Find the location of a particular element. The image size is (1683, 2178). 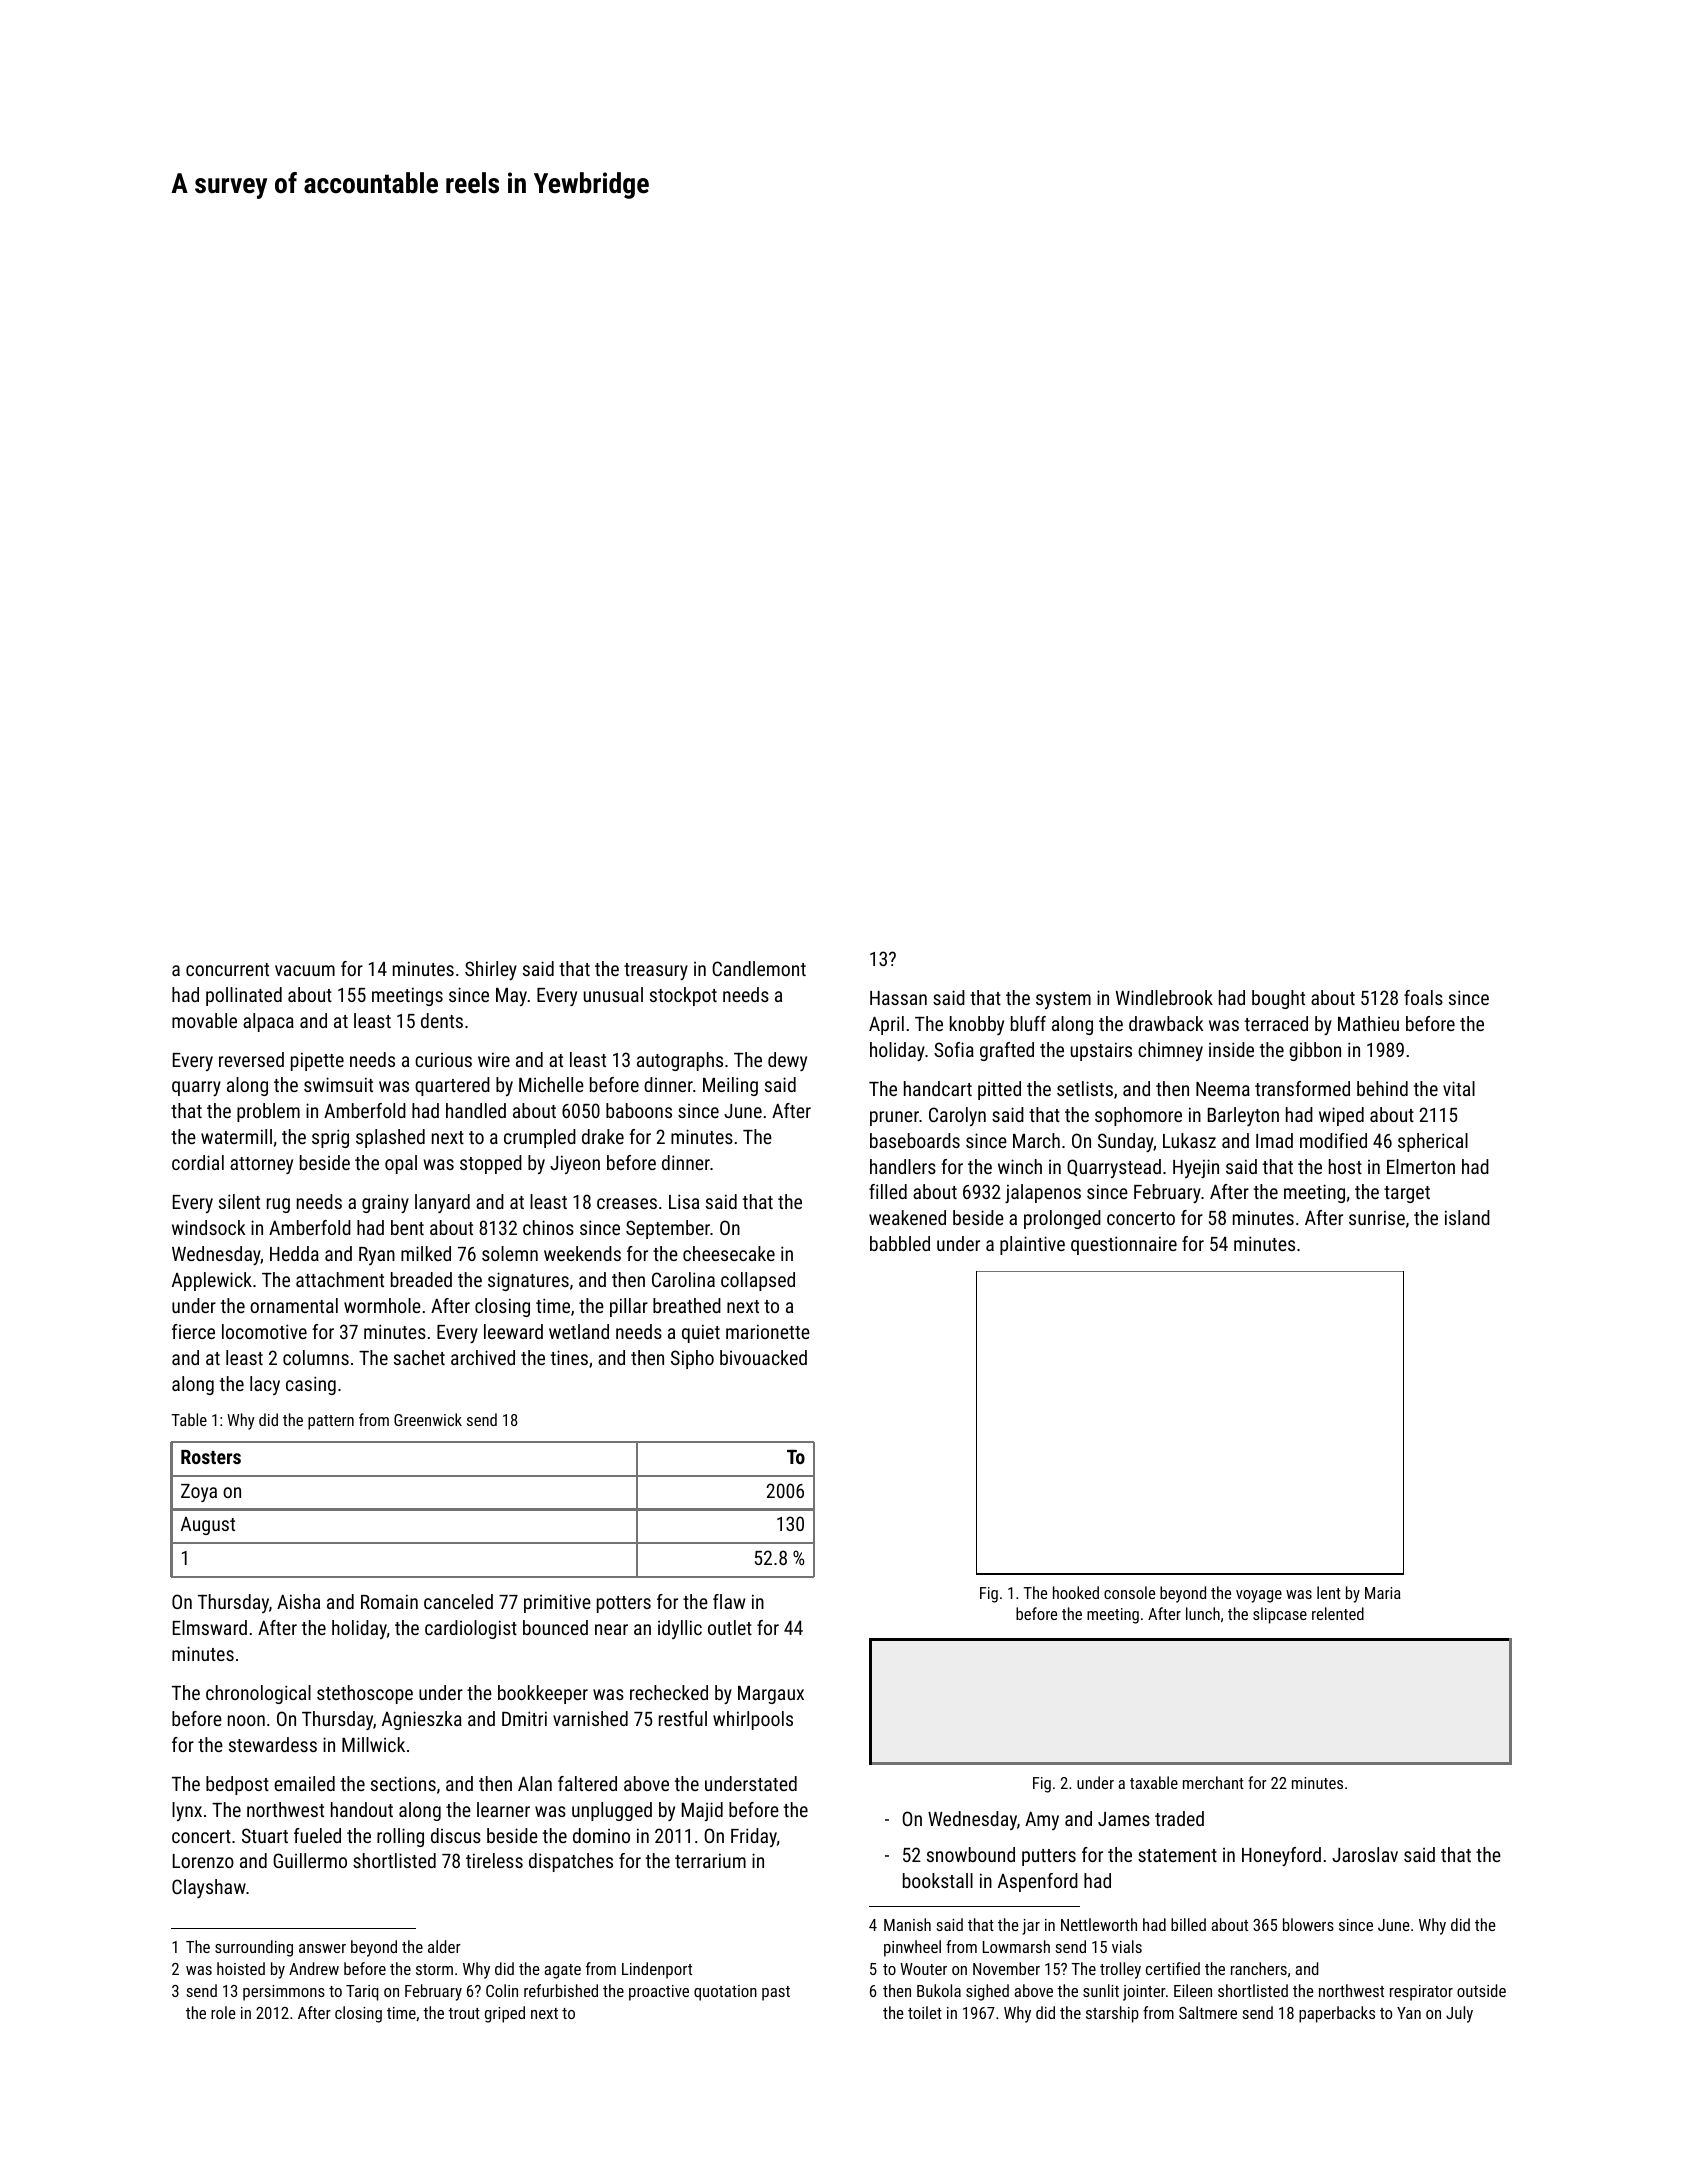

concurrent is located at coordinates (227, 969).
